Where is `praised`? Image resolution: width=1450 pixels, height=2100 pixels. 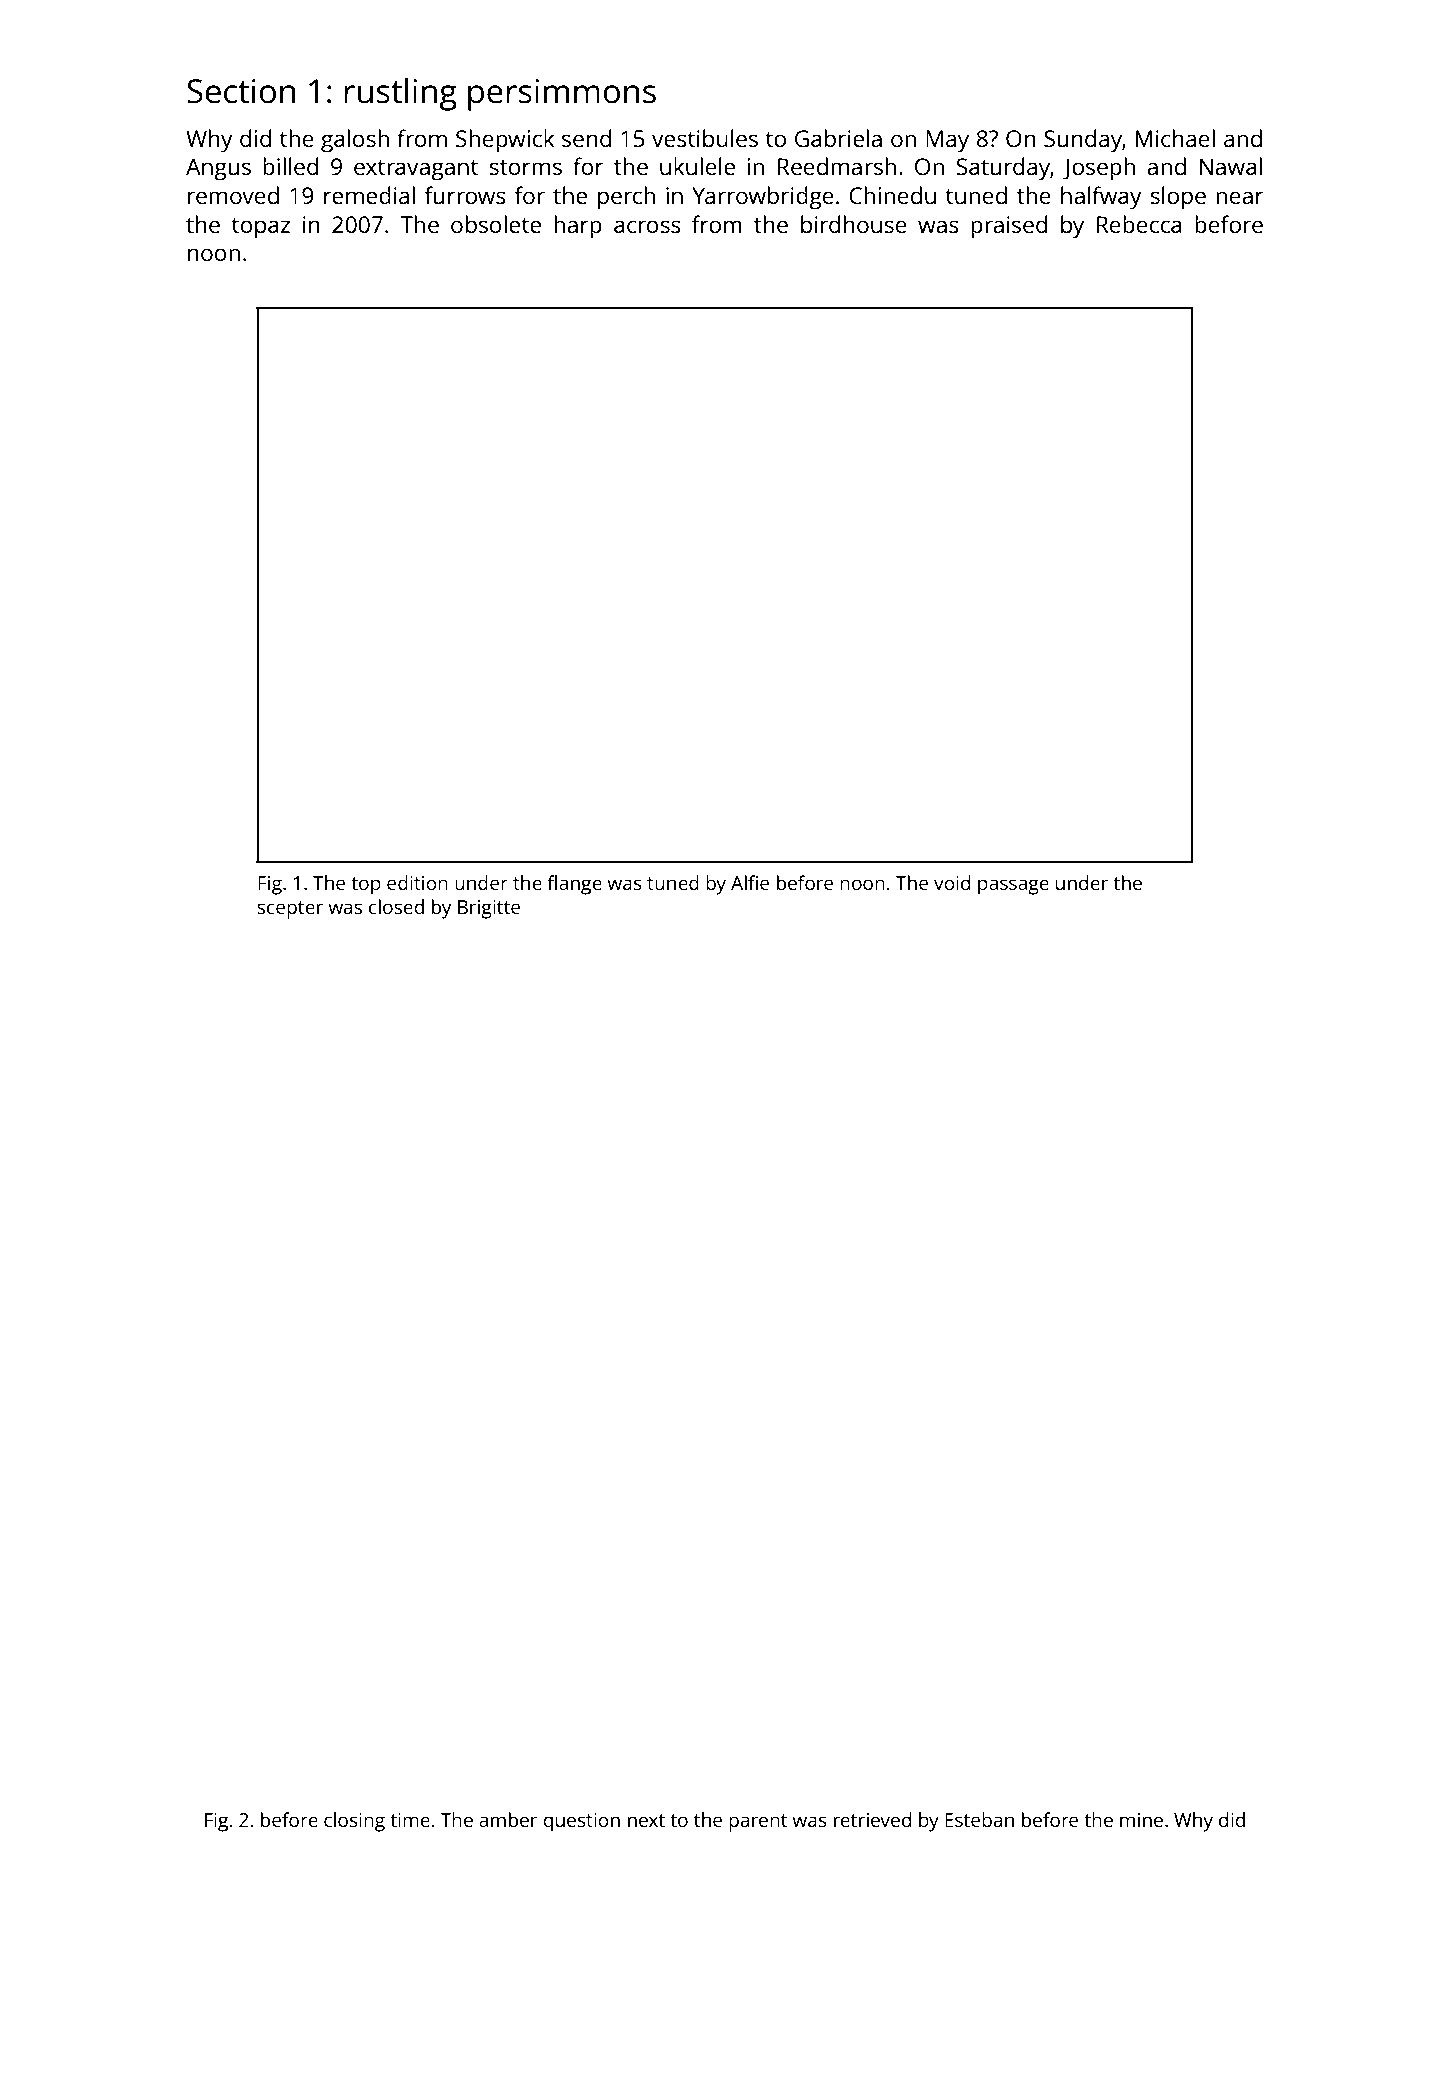 praised is located at coordinates (1009, 227).
